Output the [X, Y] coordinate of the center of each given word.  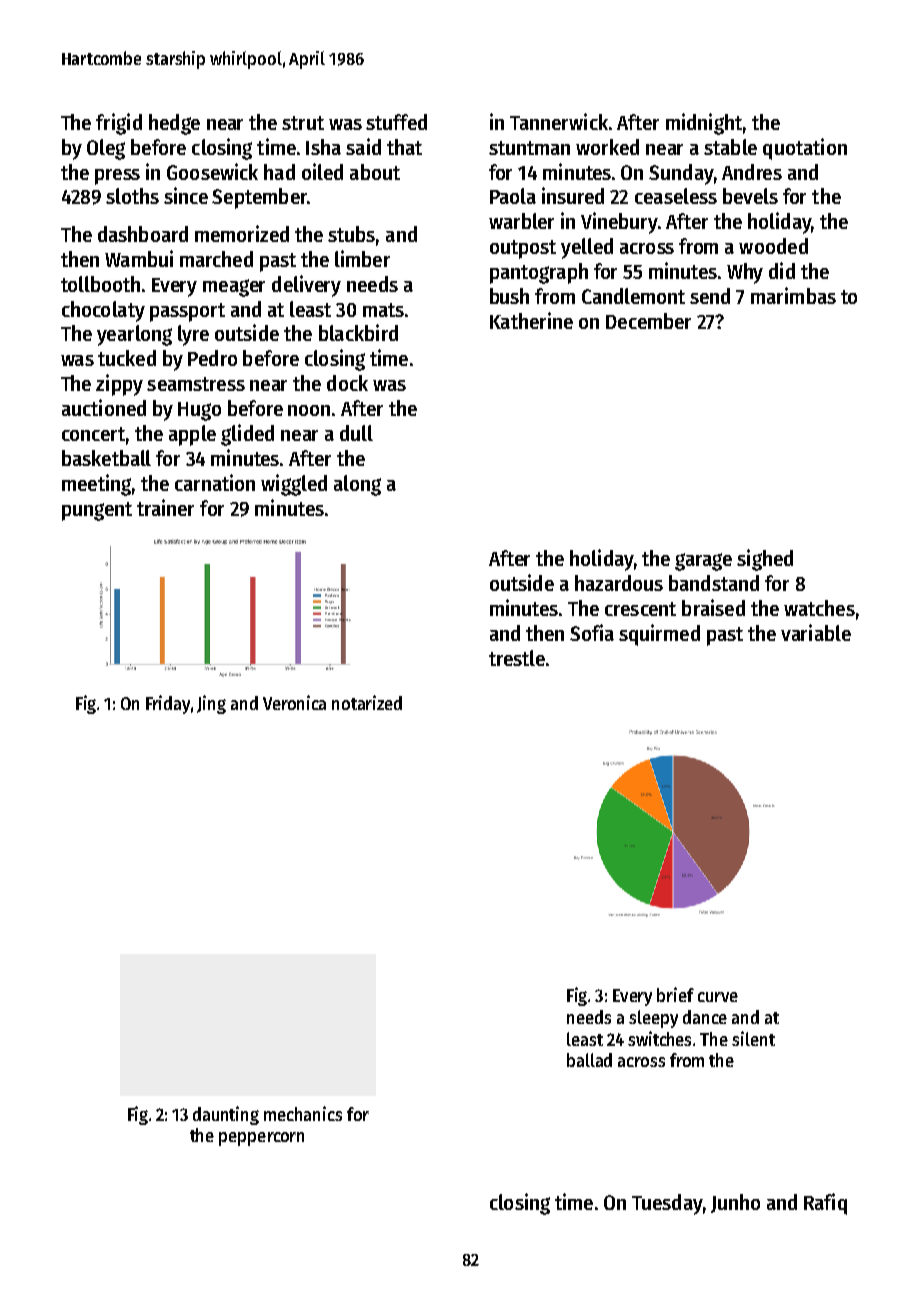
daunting [226, 1115]
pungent [97, 511]
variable [816, 632]
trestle [517, 658]
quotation [805, 149]
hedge [174, 124]
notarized [367, 702]
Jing [211, 704]
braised [713, 607]
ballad [589, 1060]
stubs [351, 234]
